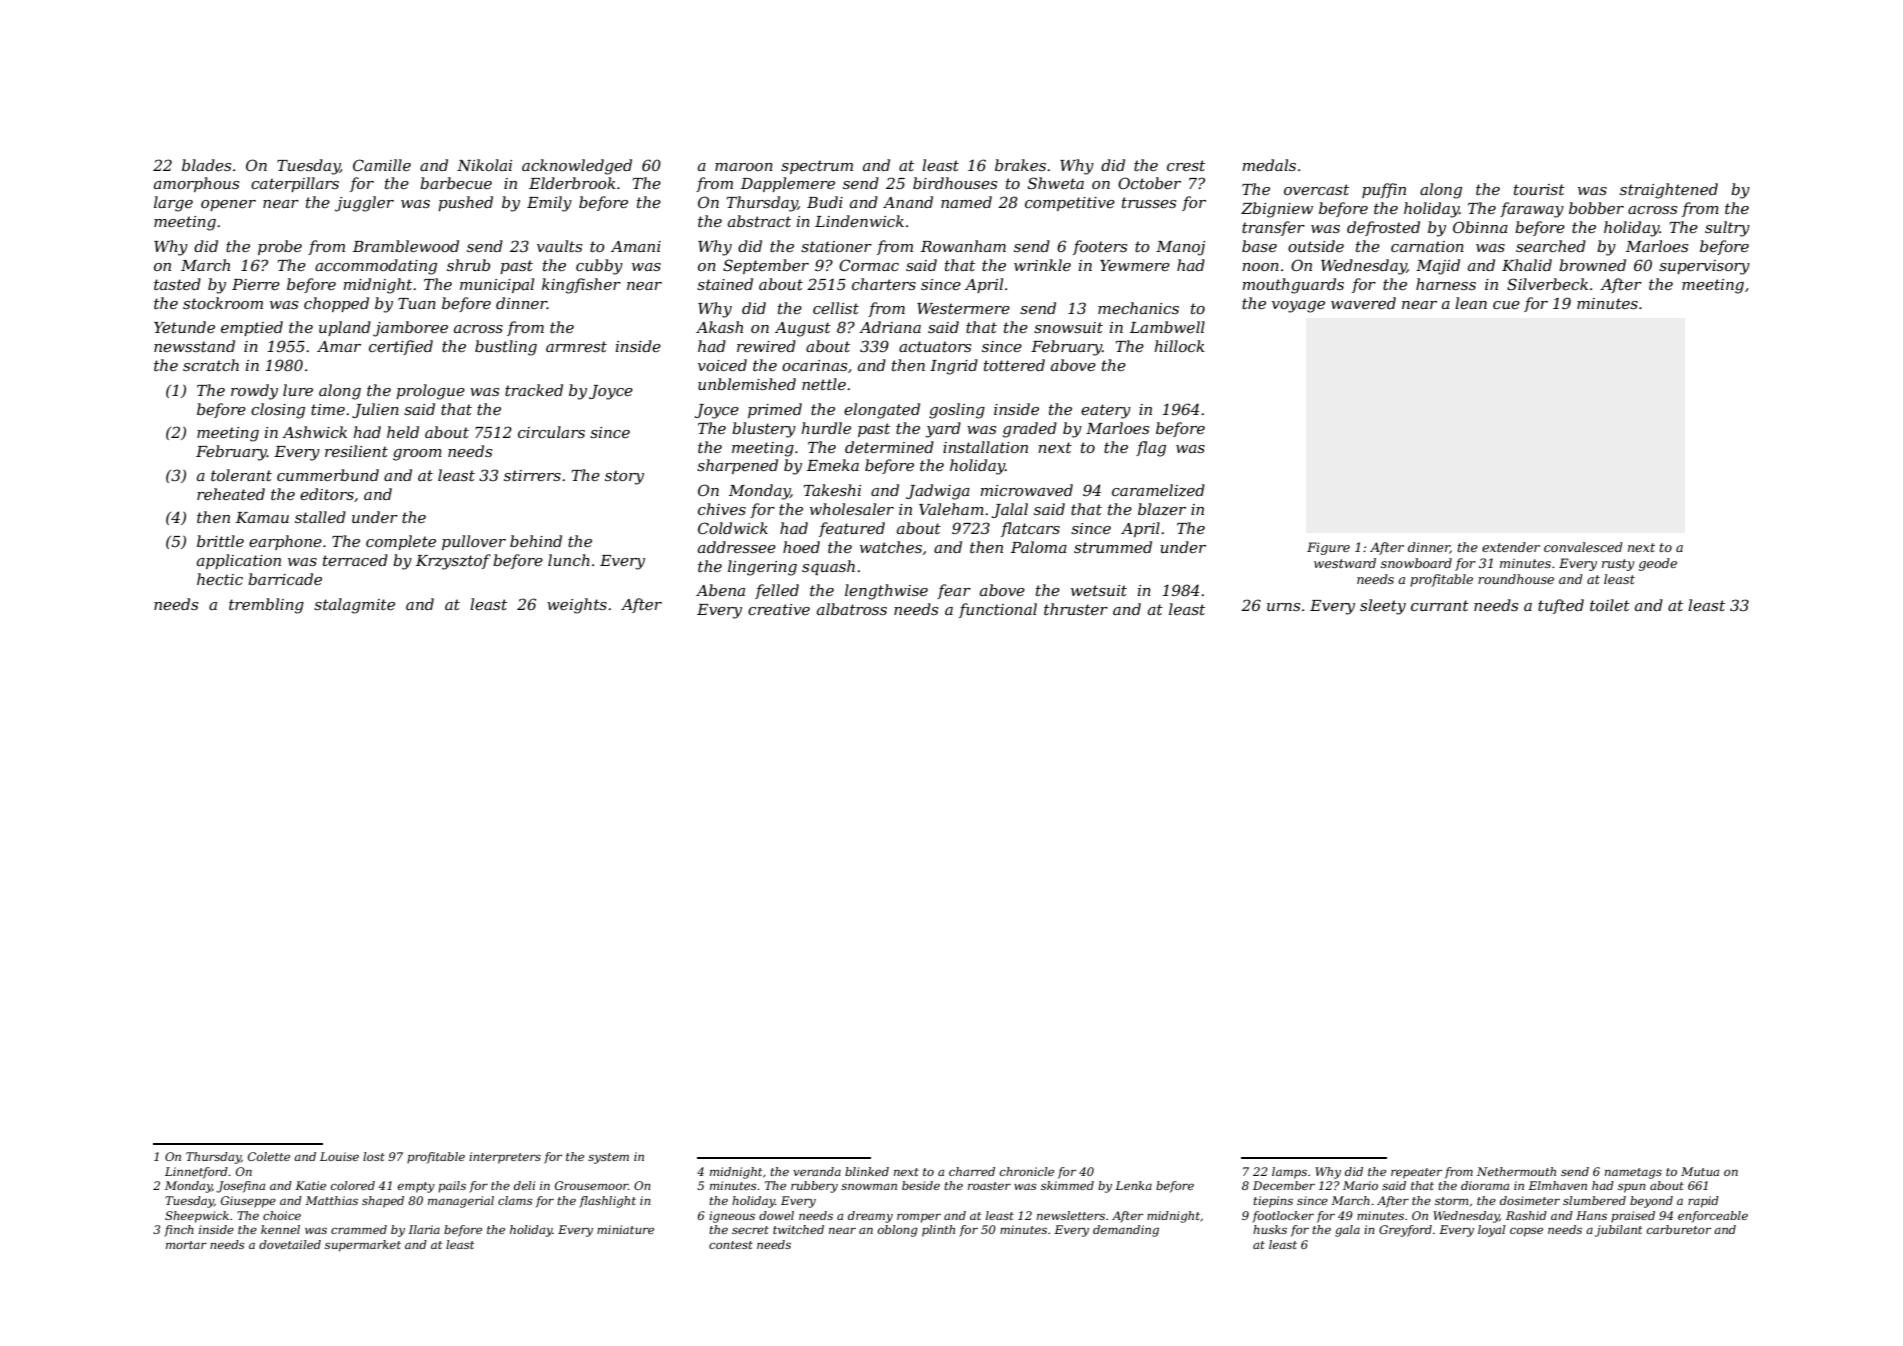 The height and width of the screenshot is (1346, 1903). Describe the element at coordinates (1658, 564) in the screenshot. I see `geode` at that location.
